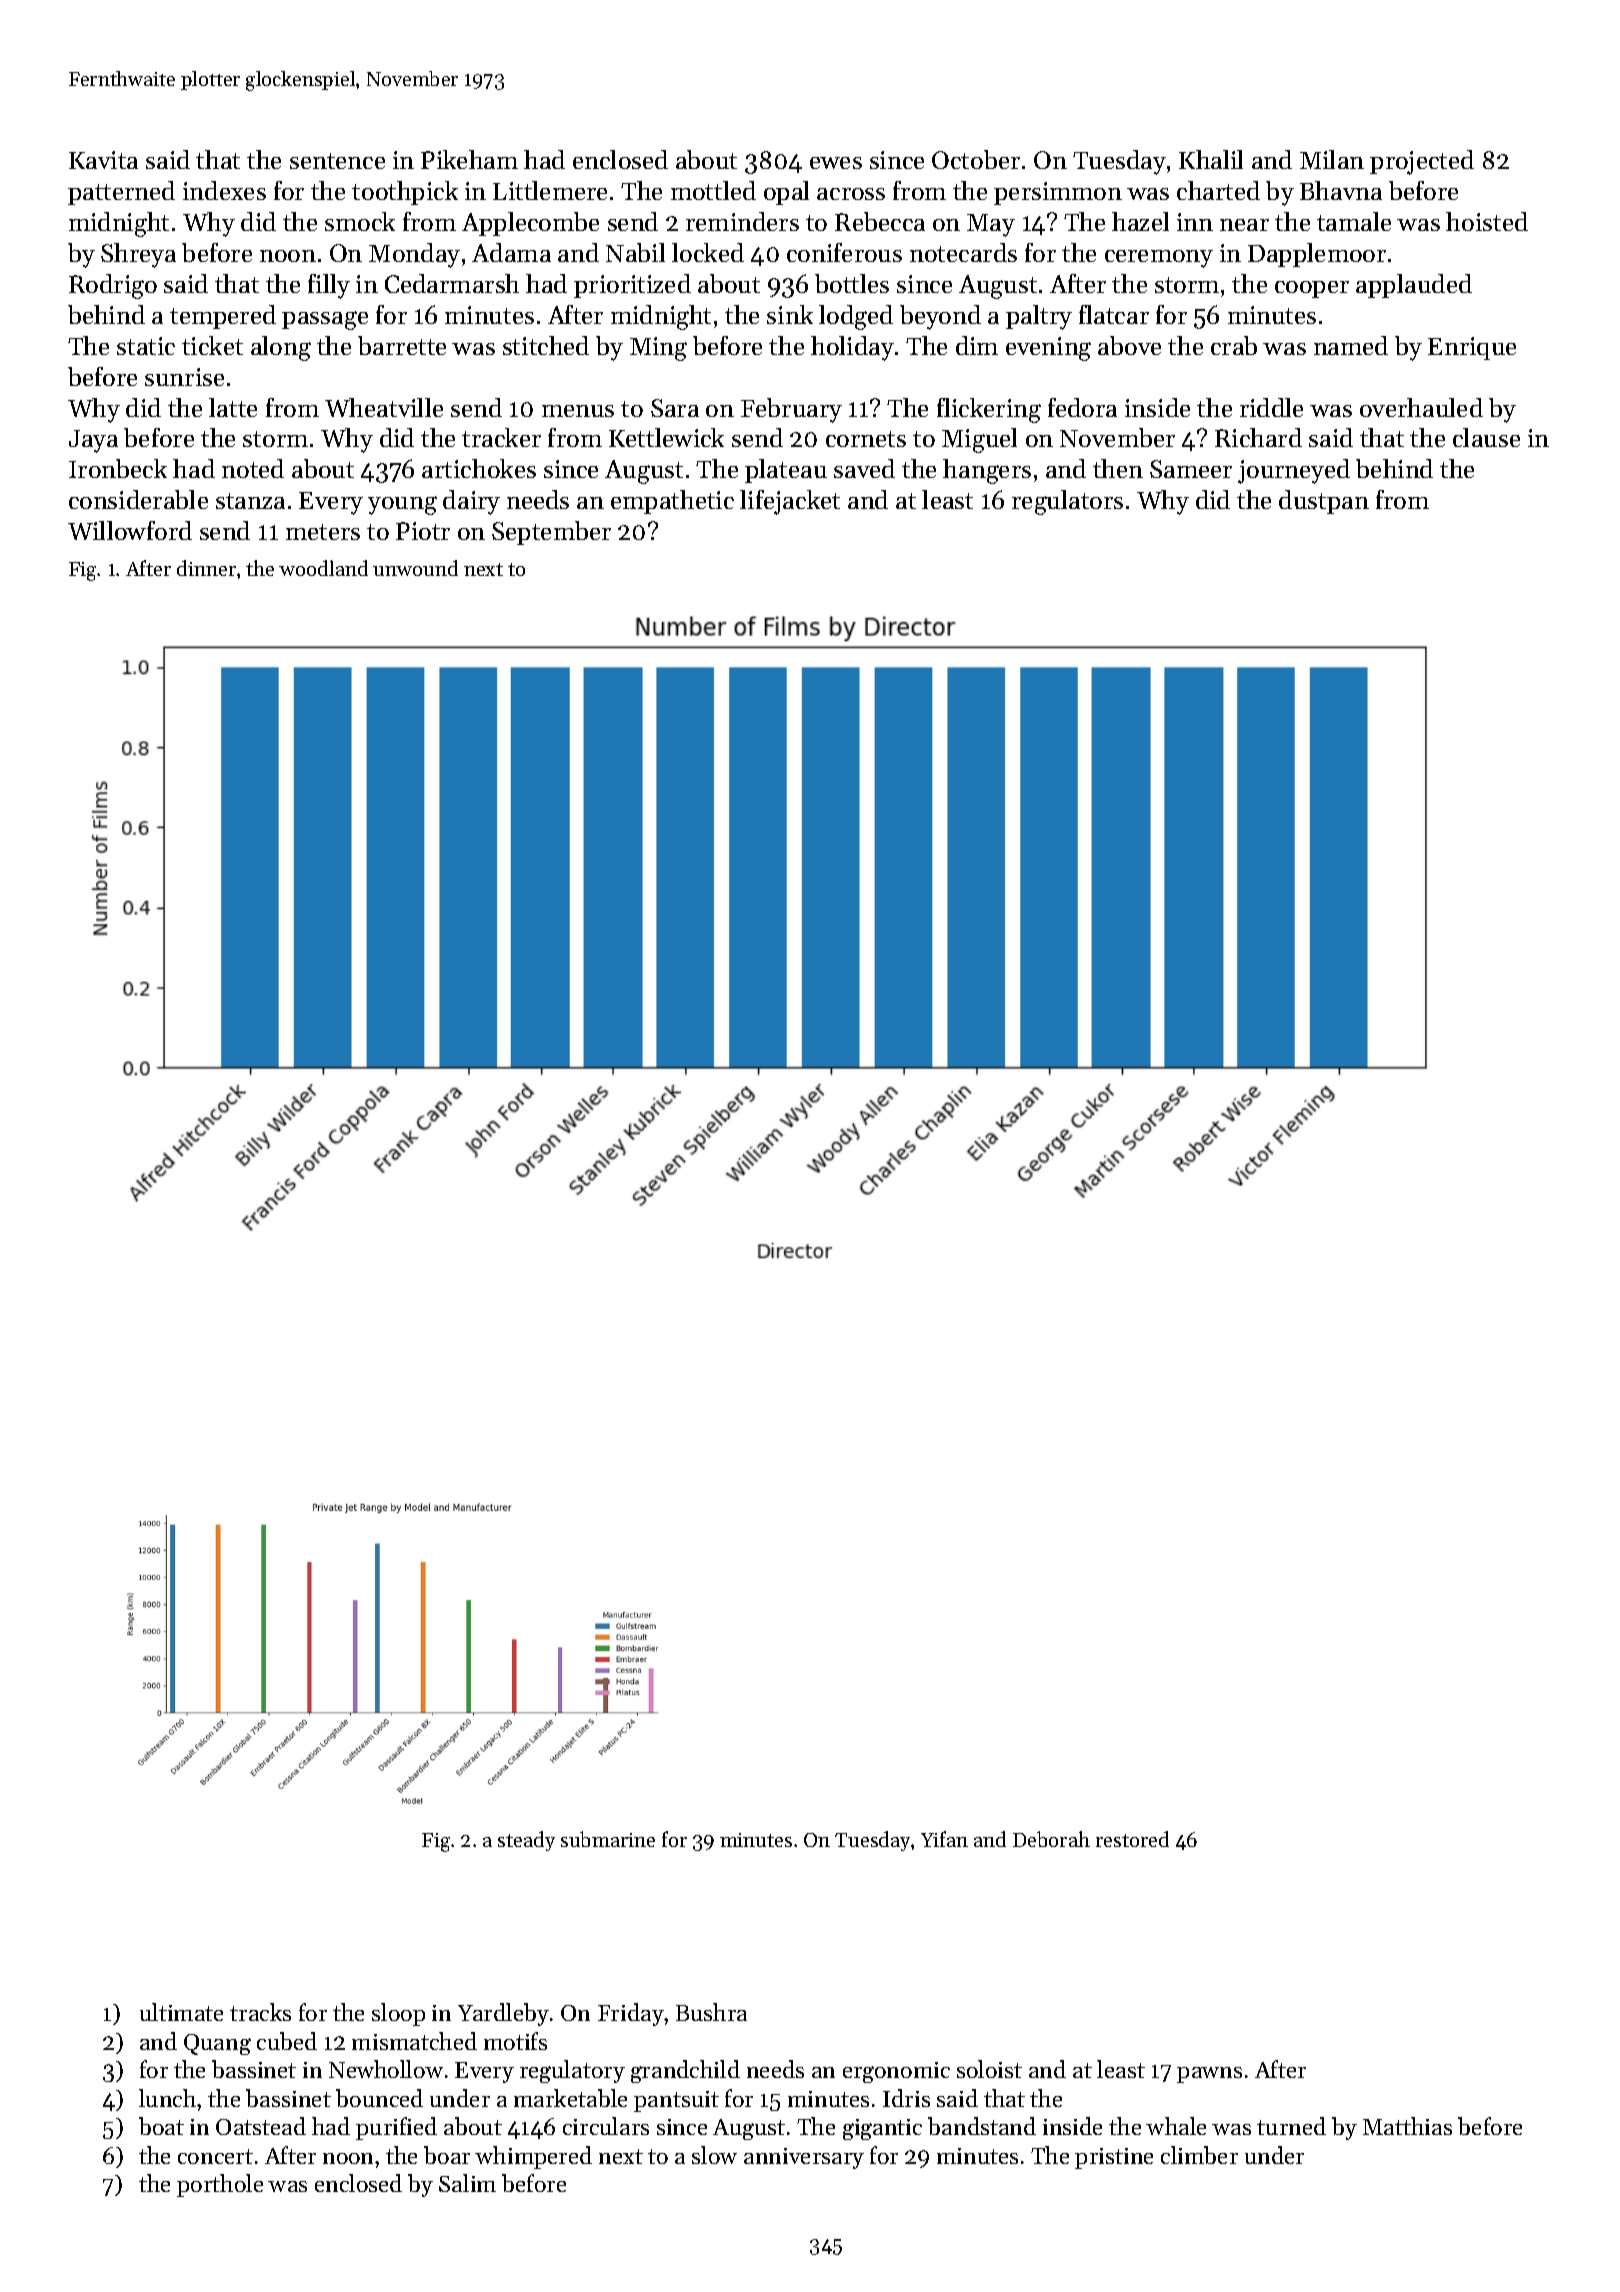 The width and height of the screenshot is (1620, 2292). I want to click on overhauled, so click(1421, 407).
